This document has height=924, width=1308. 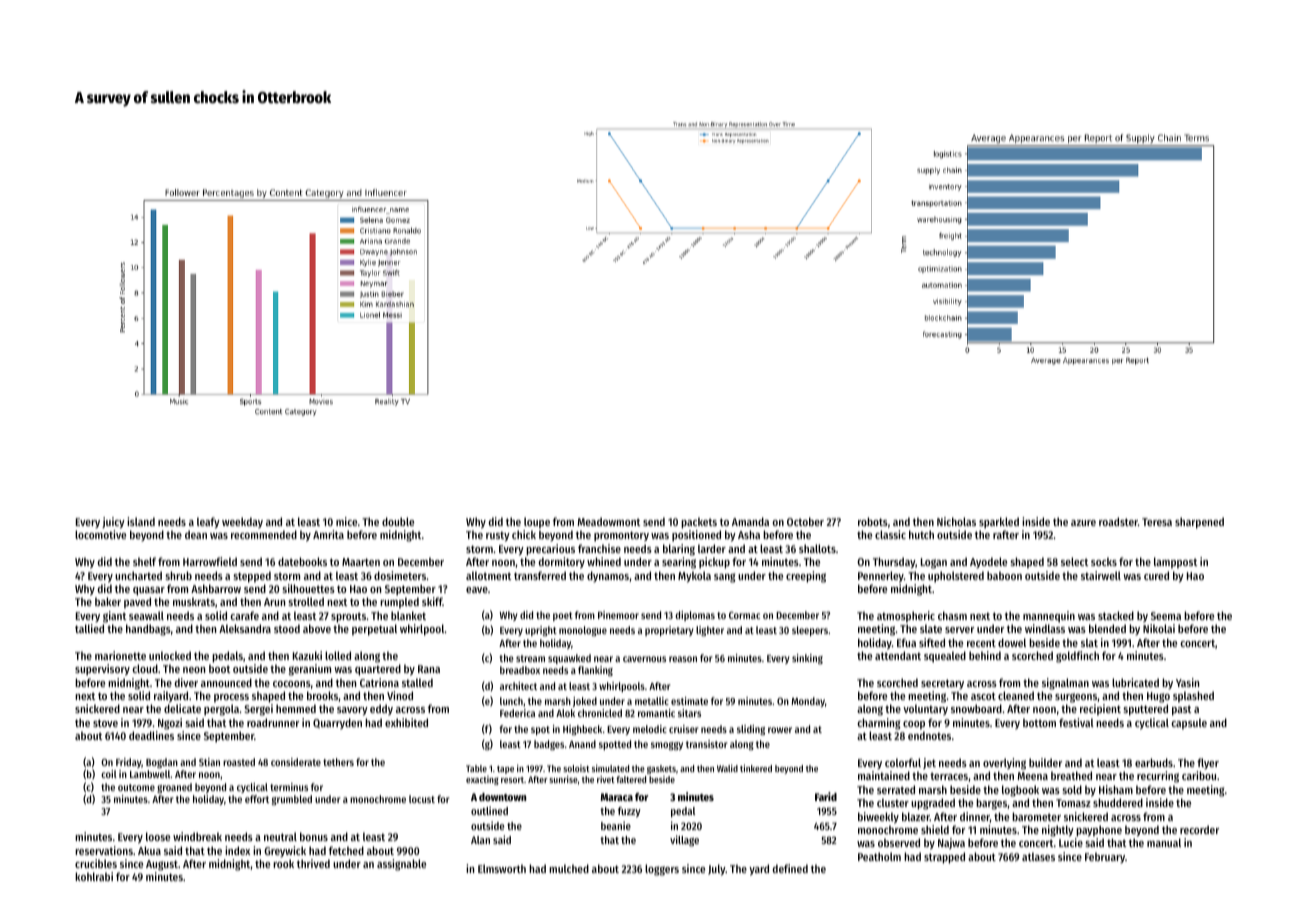 I want to click on lamppost, so click(x=1175, y=563).
